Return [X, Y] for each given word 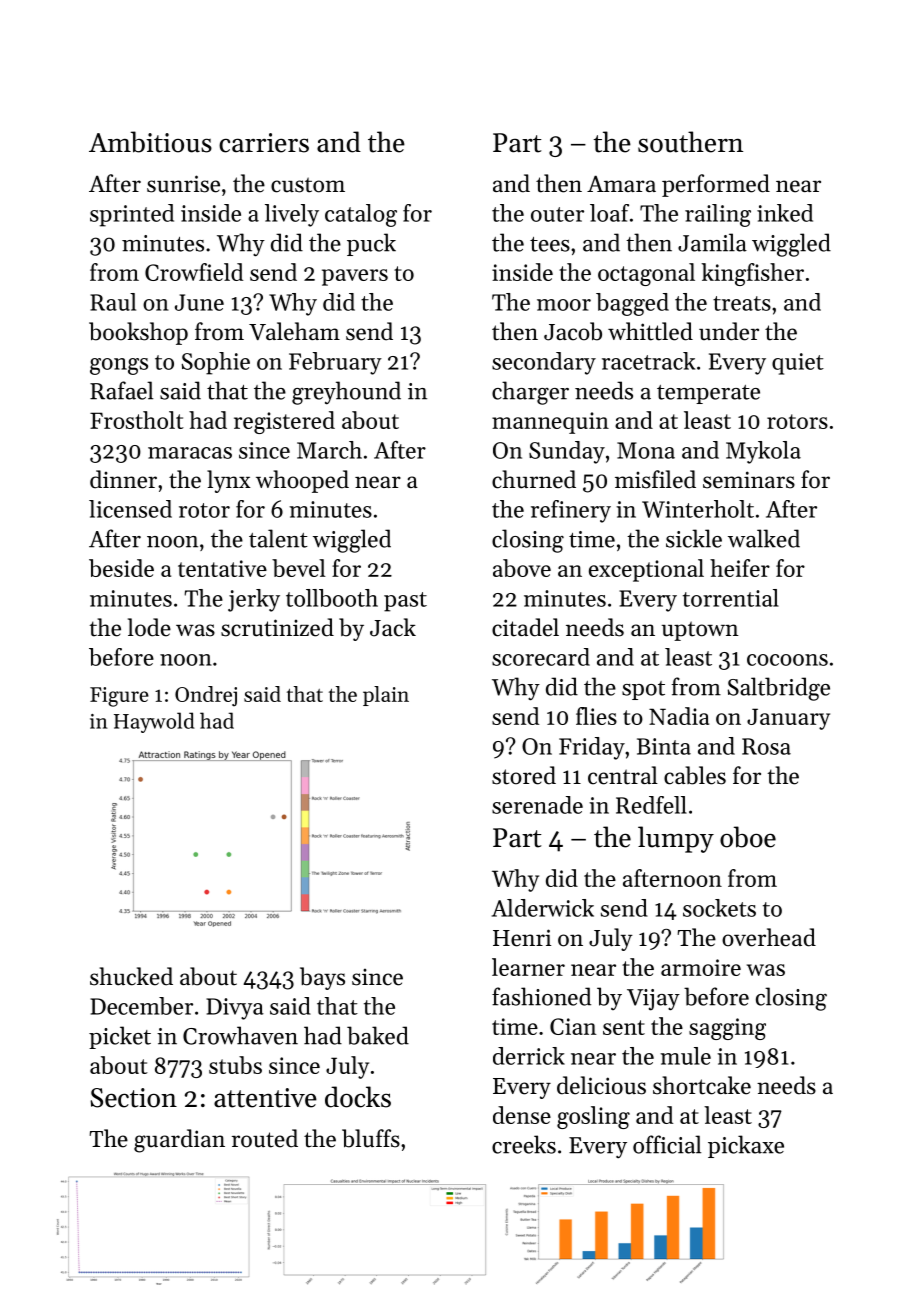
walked [764, 538]
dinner [123, 479]
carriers [264, 143]
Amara [621, 183]
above [522, 568]
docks [358, 1097]
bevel [299, 568]
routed [265, 1138]
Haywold [154, 722]
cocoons [787, 660]
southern [690, 142]
